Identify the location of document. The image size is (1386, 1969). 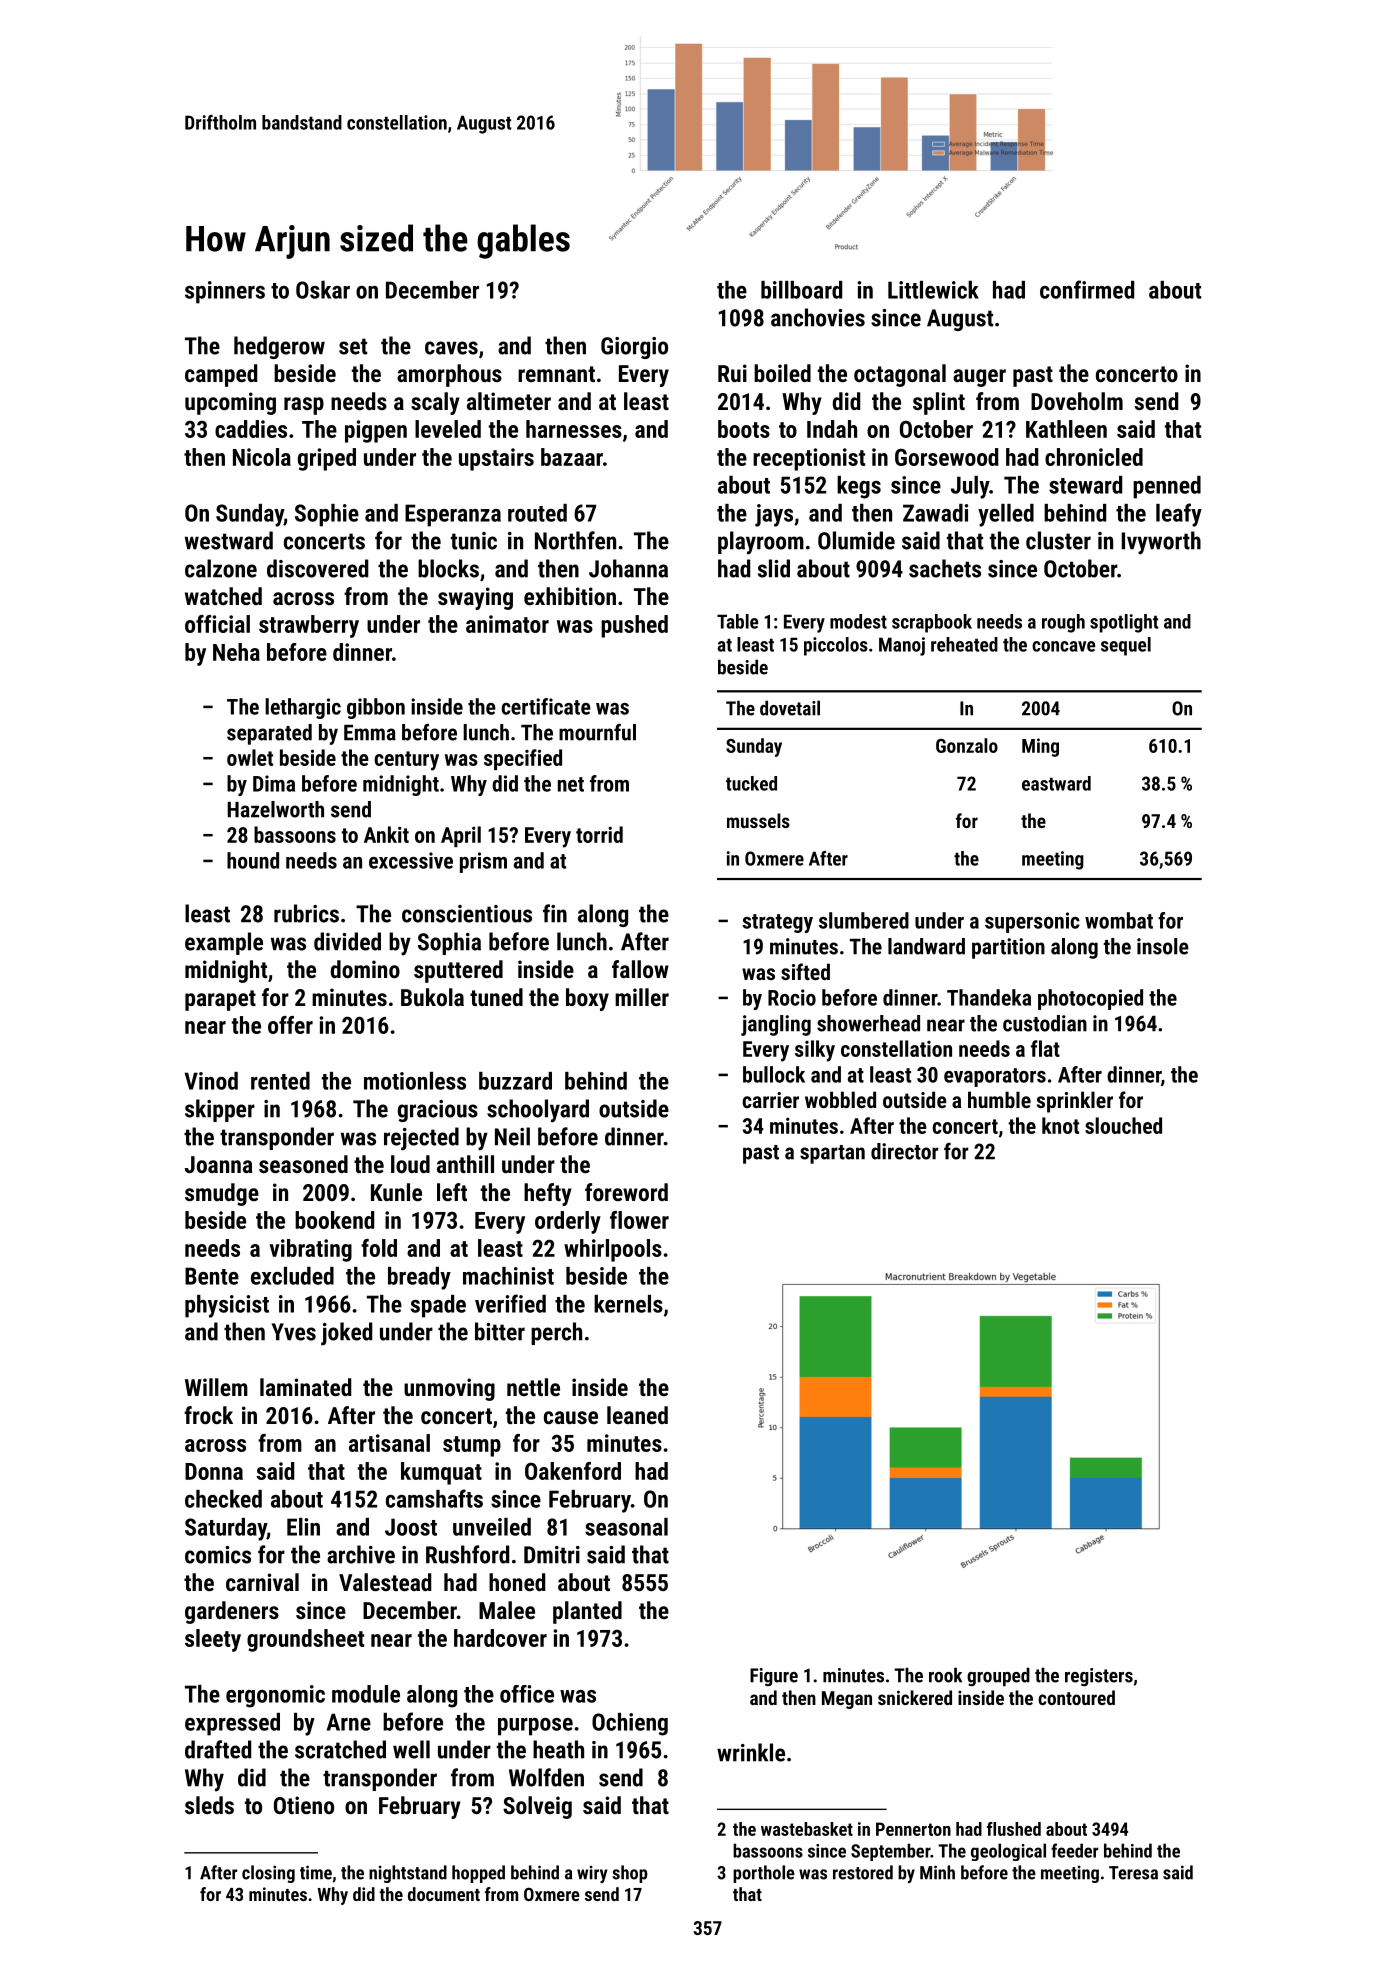
(444, 1894).
